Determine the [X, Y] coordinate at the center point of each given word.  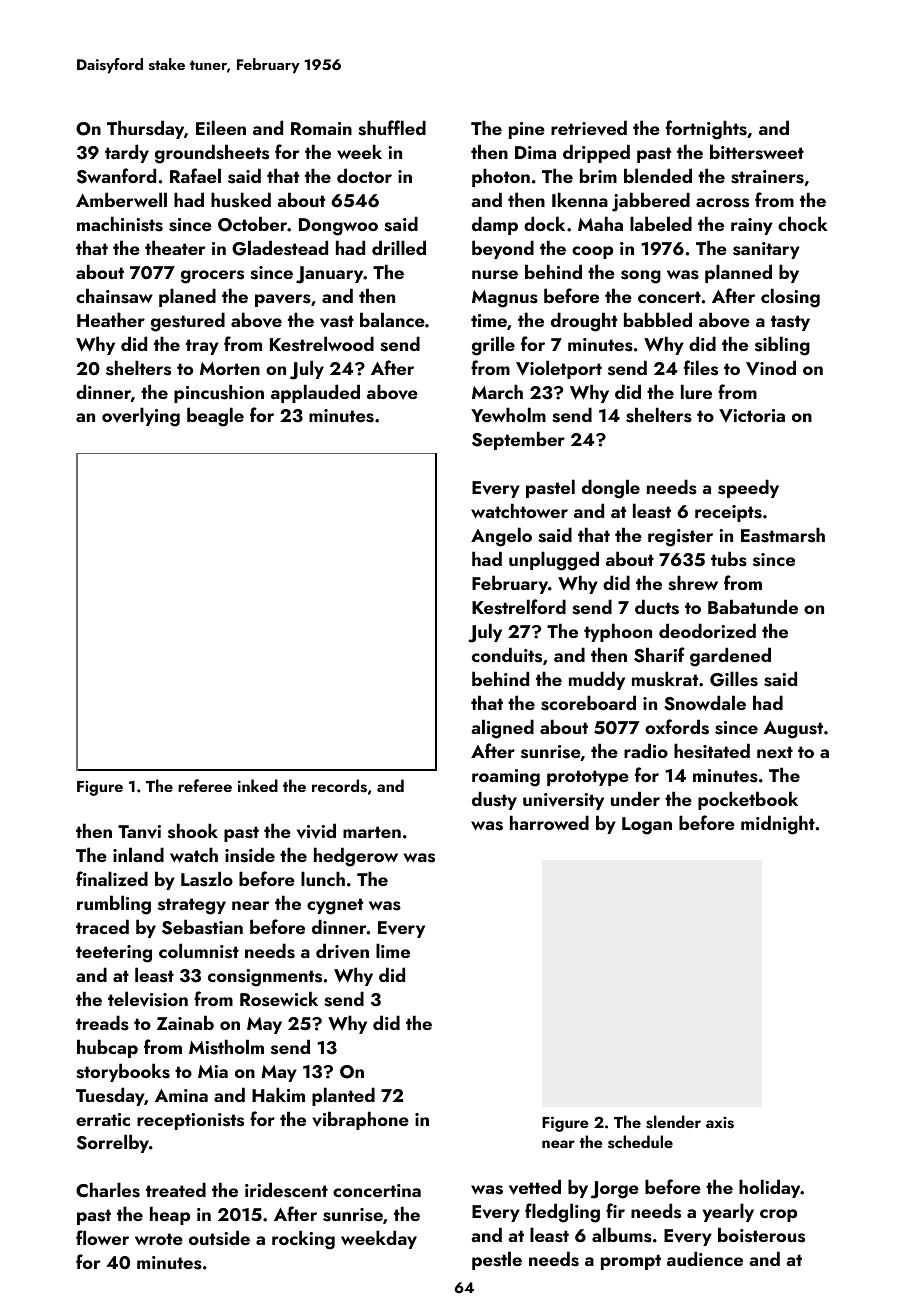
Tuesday [110, 1096]
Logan [647, 826]
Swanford [116, 176]
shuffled [392, 128]
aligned [502, 729]
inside [250, 855]
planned [738, 273]
